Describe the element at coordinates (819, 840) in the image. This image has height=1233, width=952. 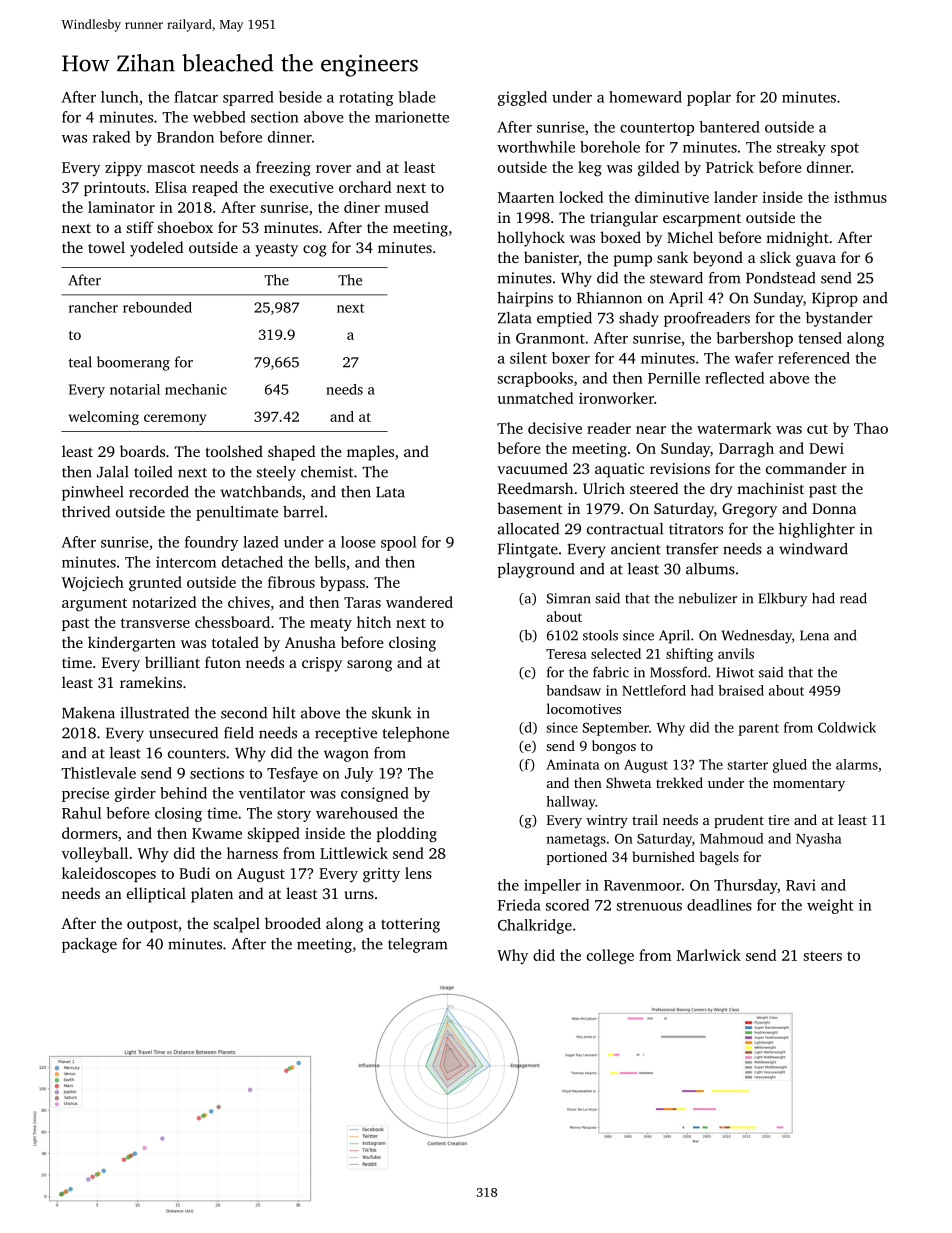
I see `Nyasha` at that location.
